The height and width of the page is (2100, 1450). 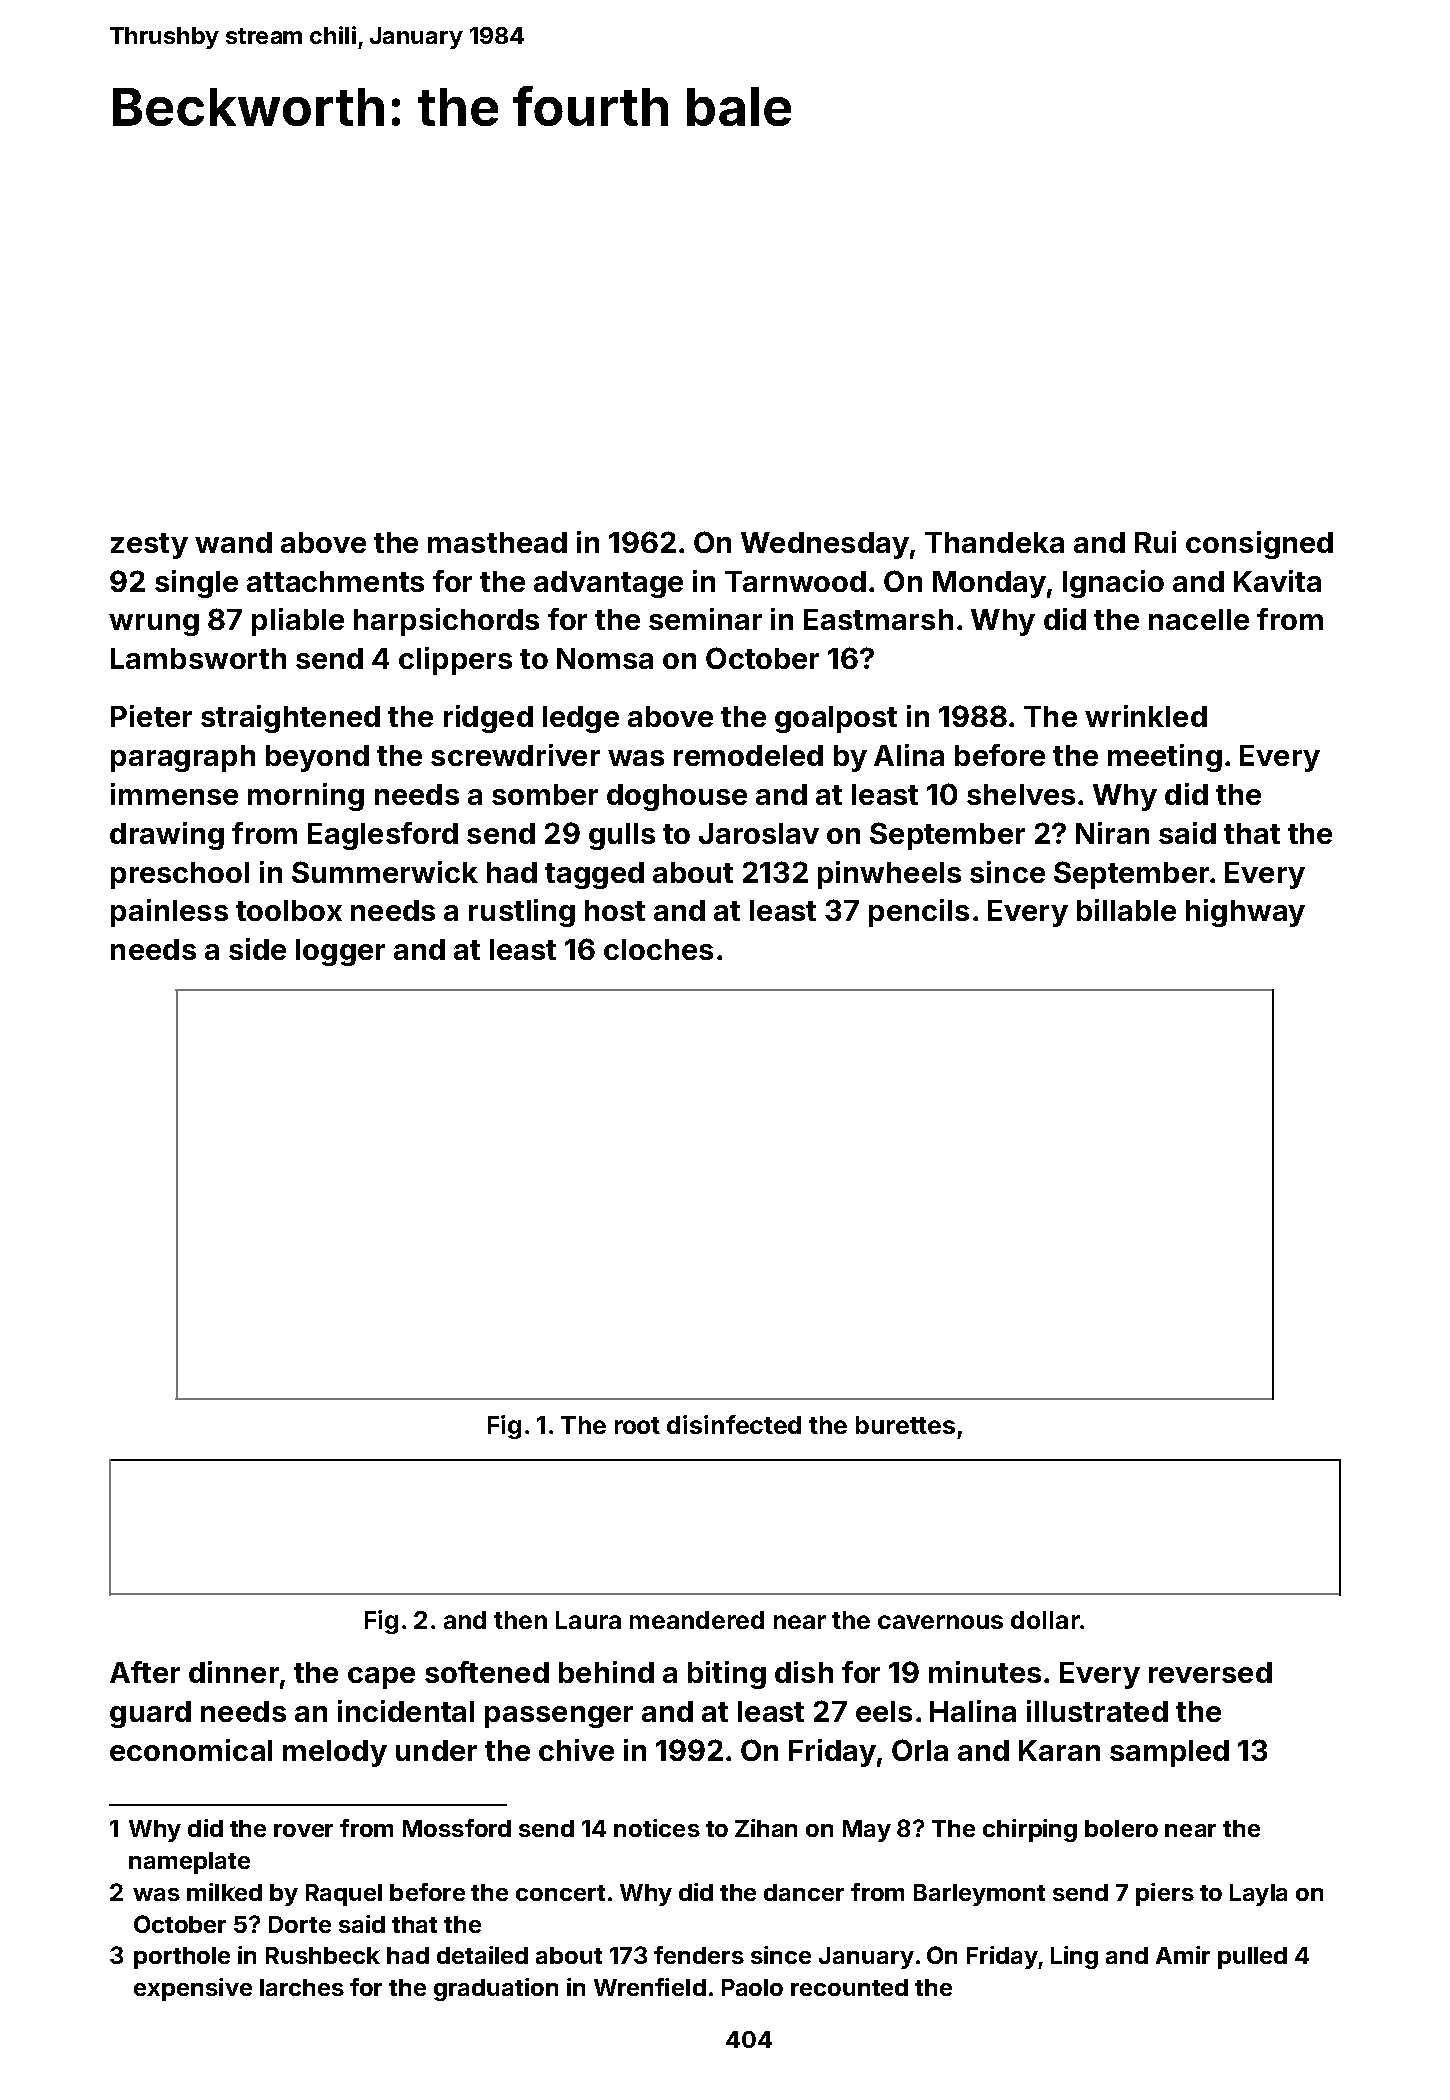 What do you see at coordinates (825, 545) in the page?
I see `Wednesday` at bounding box center [825, 545].
